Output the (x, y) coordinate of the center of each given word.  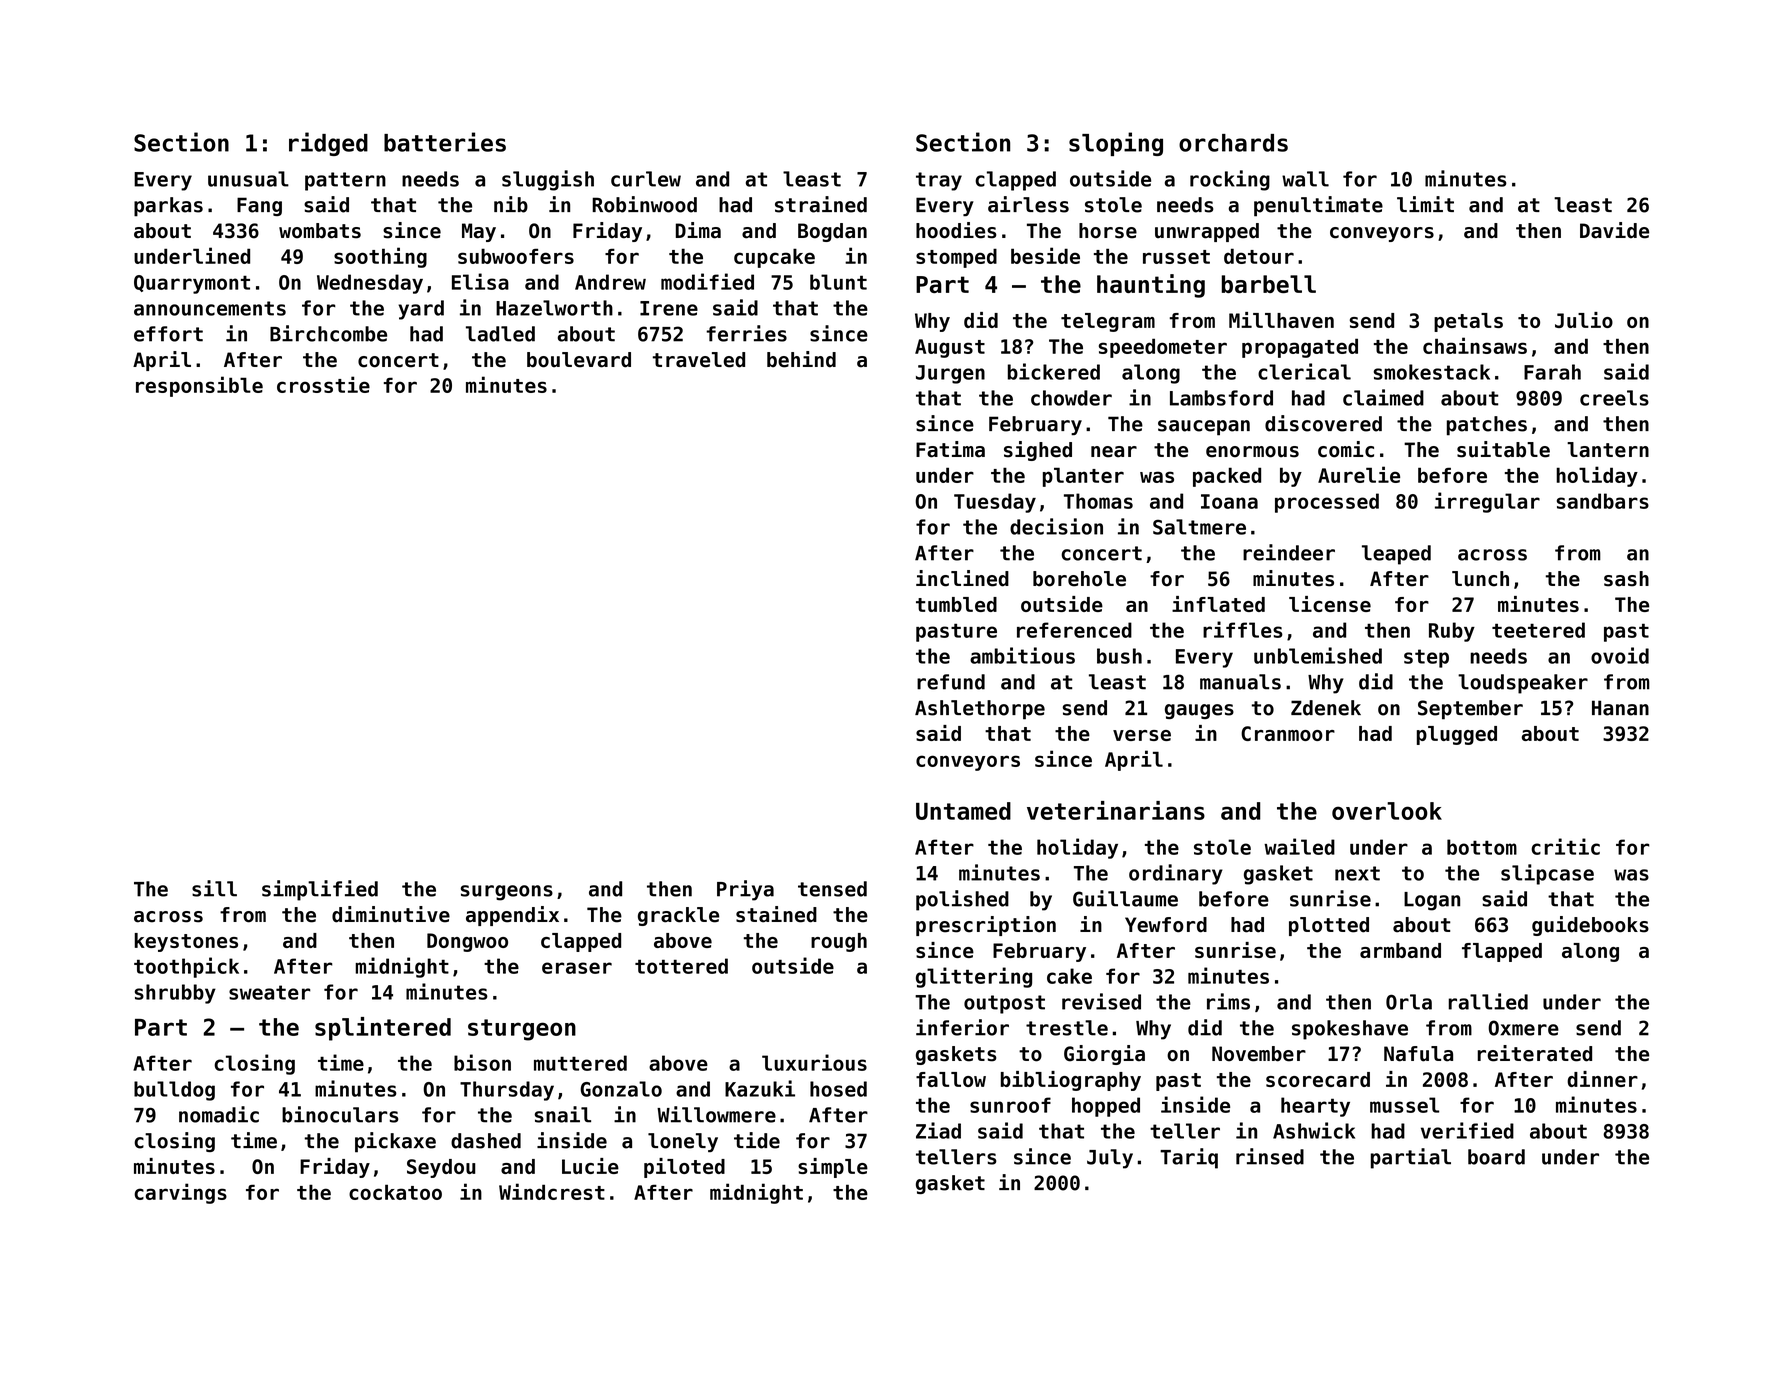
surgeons (507, 893)
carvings (180, 1193)
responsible (199, 386)
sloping (1116, 144)
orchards (1233, 143)
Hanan (1620, 708)
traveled (699, 360)
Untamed (963, 811)
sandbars (1603, 501)
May (479, 232)
